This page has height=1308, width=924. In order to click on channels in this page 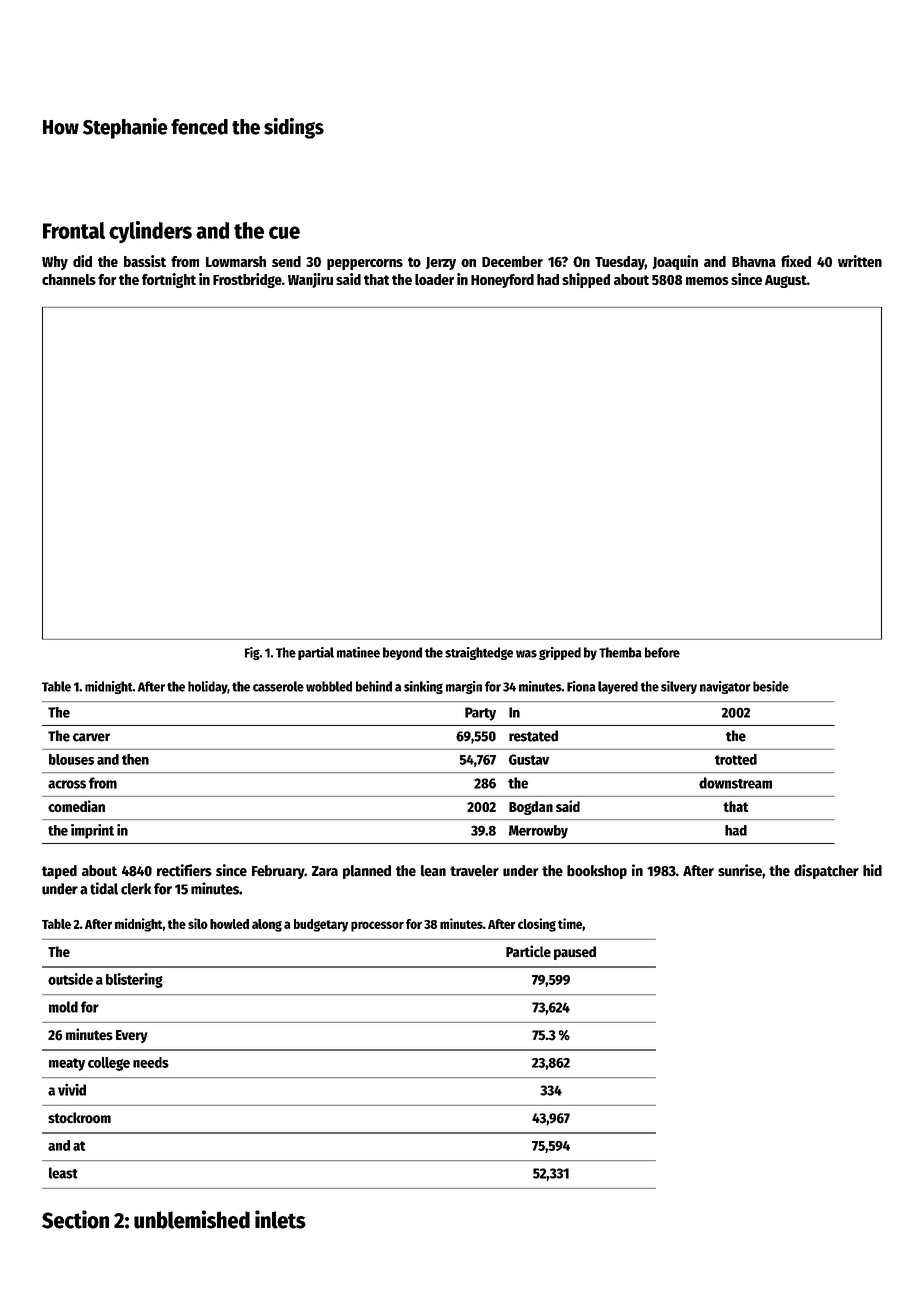, I will do `click(69, 279)`.
